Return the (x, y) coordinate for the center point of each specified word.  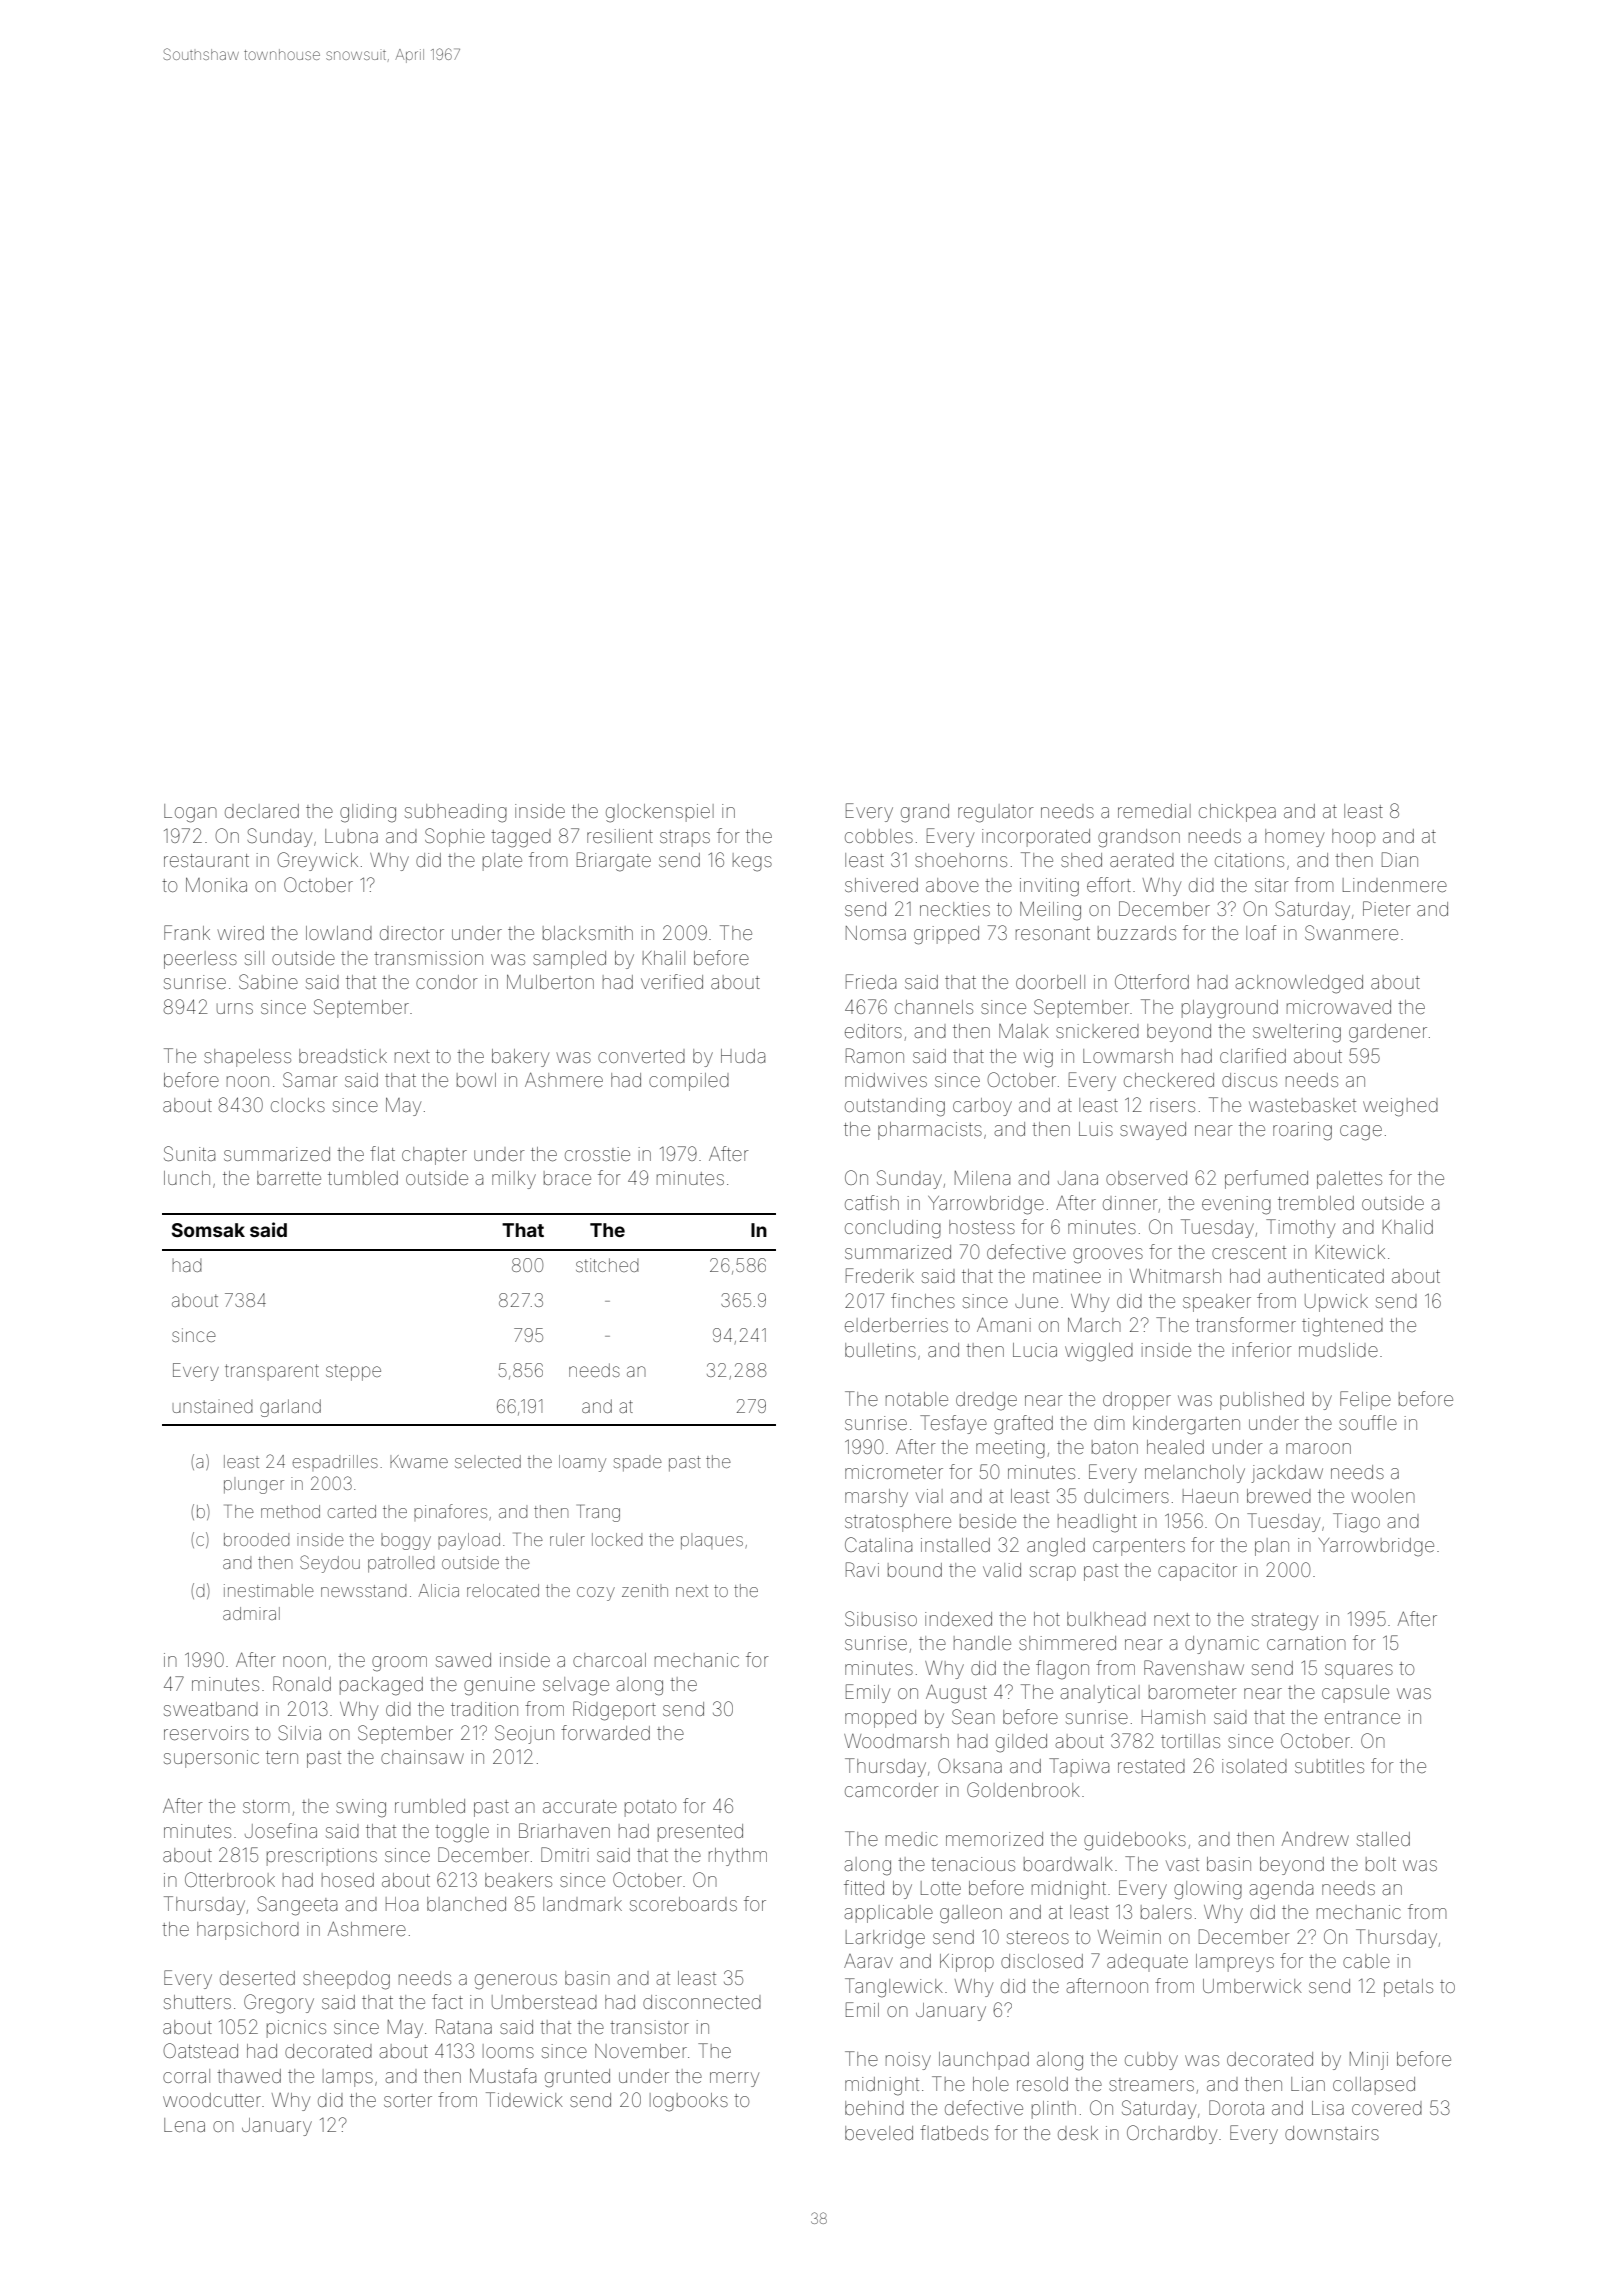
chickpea (1237, 813)
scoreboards (683, 1904)
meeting (1010, 1449)
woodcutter (212, 2100)
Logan (190, 813)
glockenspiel (660, 813)
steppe (353, 1372)
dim (1109, 1423)
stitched (607, 1265)
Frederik (880, 1275)
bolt (1381, 1864)
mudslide (1338, 1350)
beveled (879, 2133)
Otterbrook (230, 1879)
